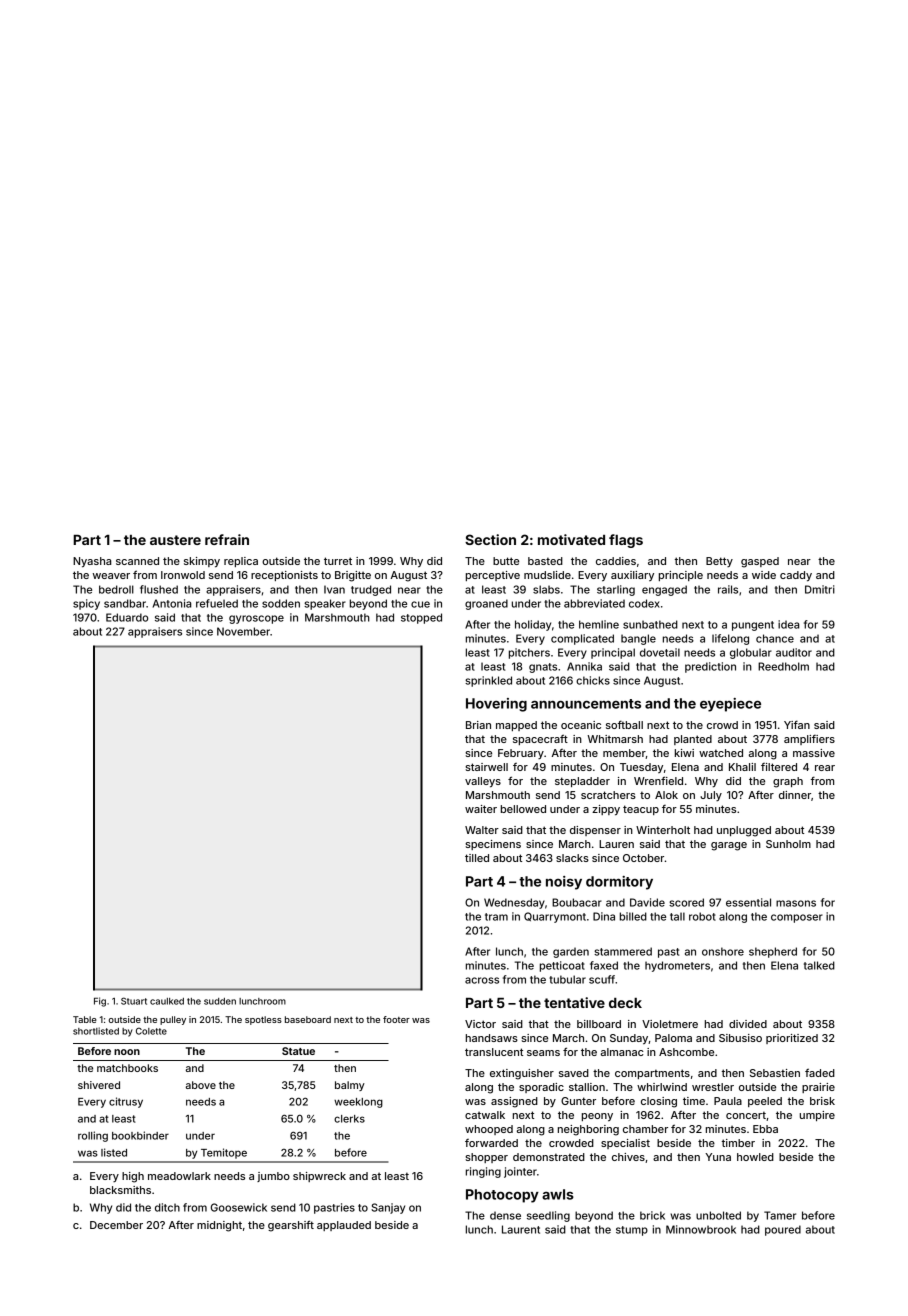 This image has height=1316, width=908. I want to click on Brian, so click(478, 725).
